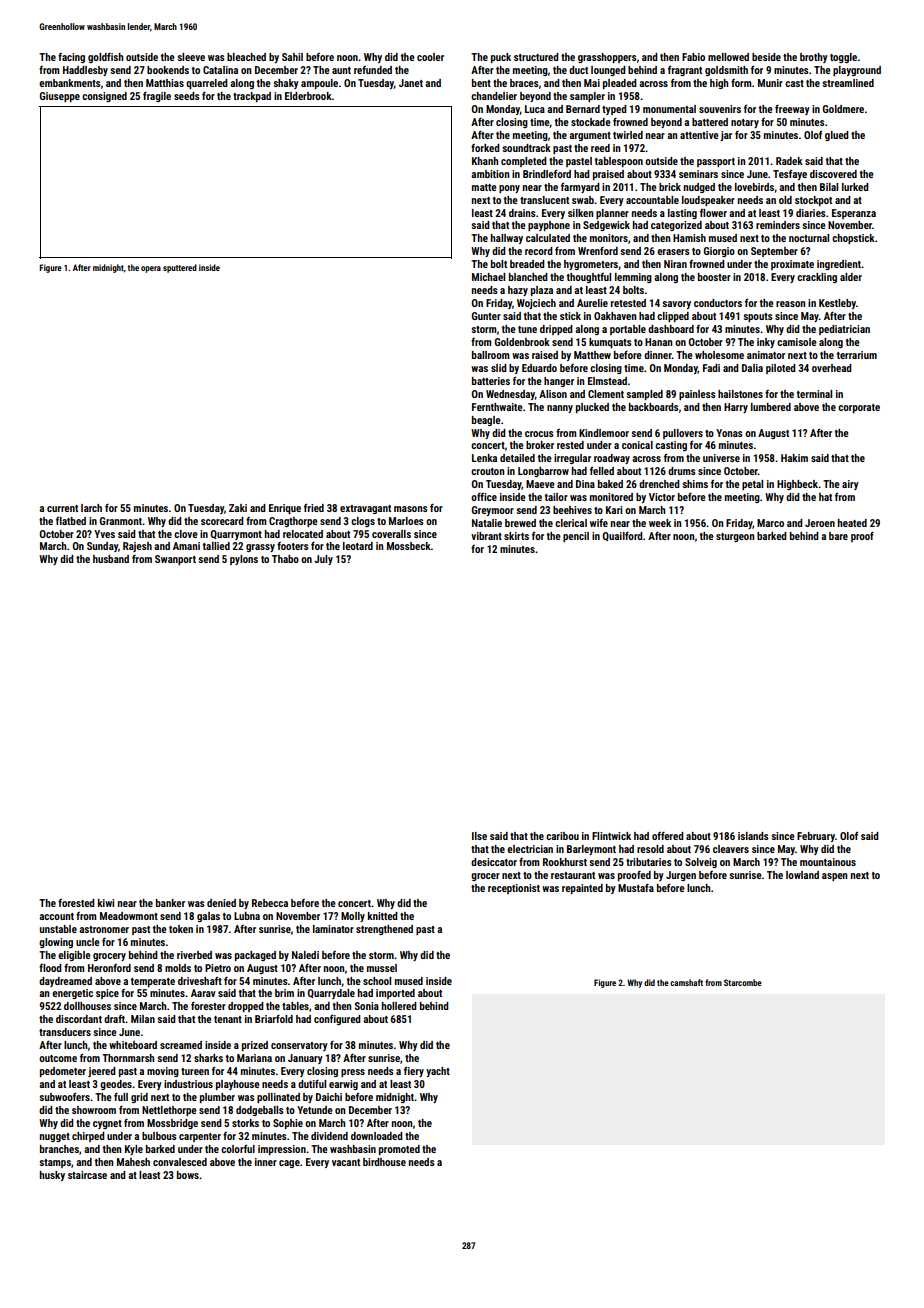 This page has height=1308, width=924. Describe the element at coordinates (346, 1162) in the page. I see `vacant` at that location.
